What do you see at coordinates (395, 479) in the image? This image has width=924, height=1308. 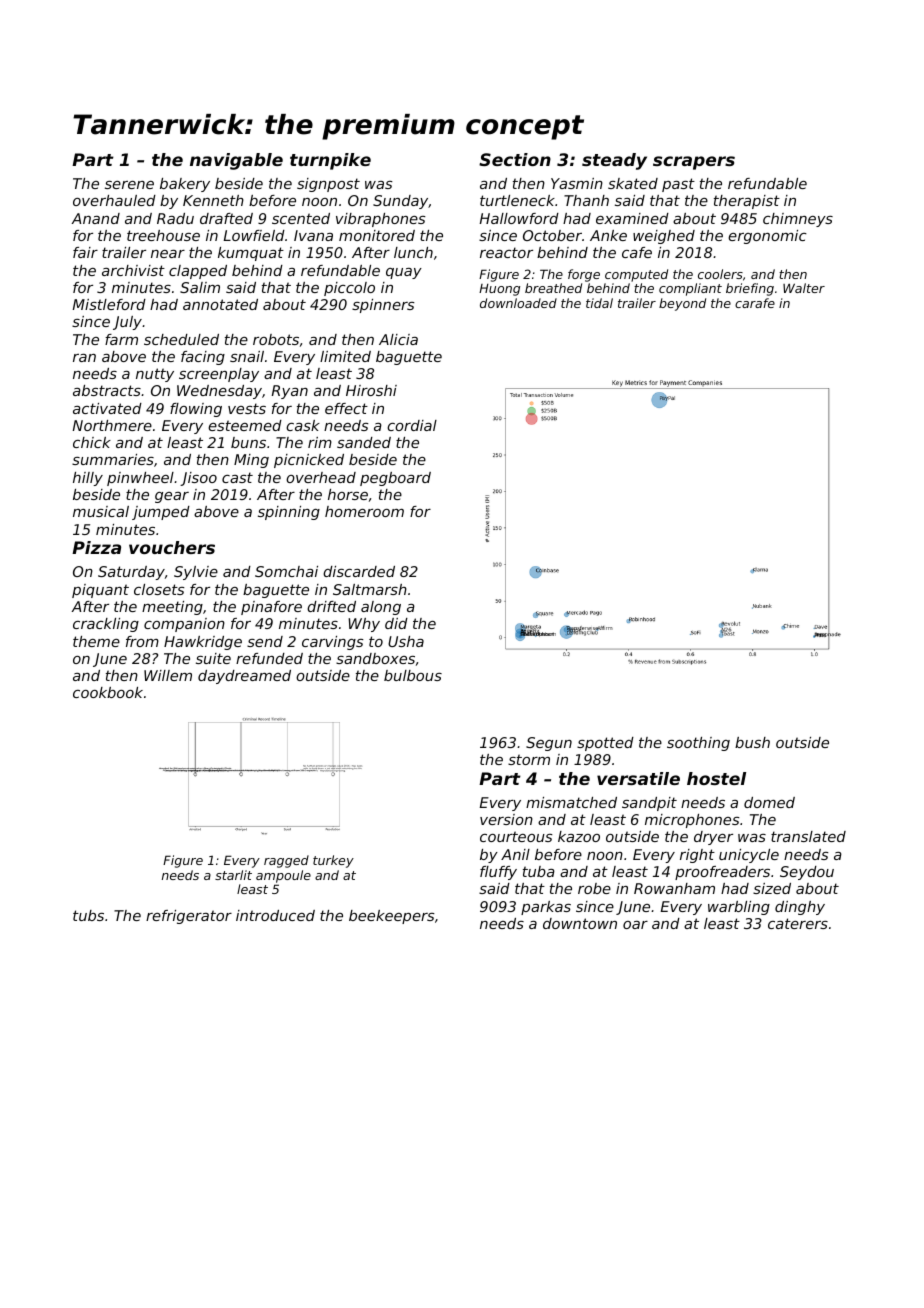 I see `pegboard` at bounding box center [395, 479].
